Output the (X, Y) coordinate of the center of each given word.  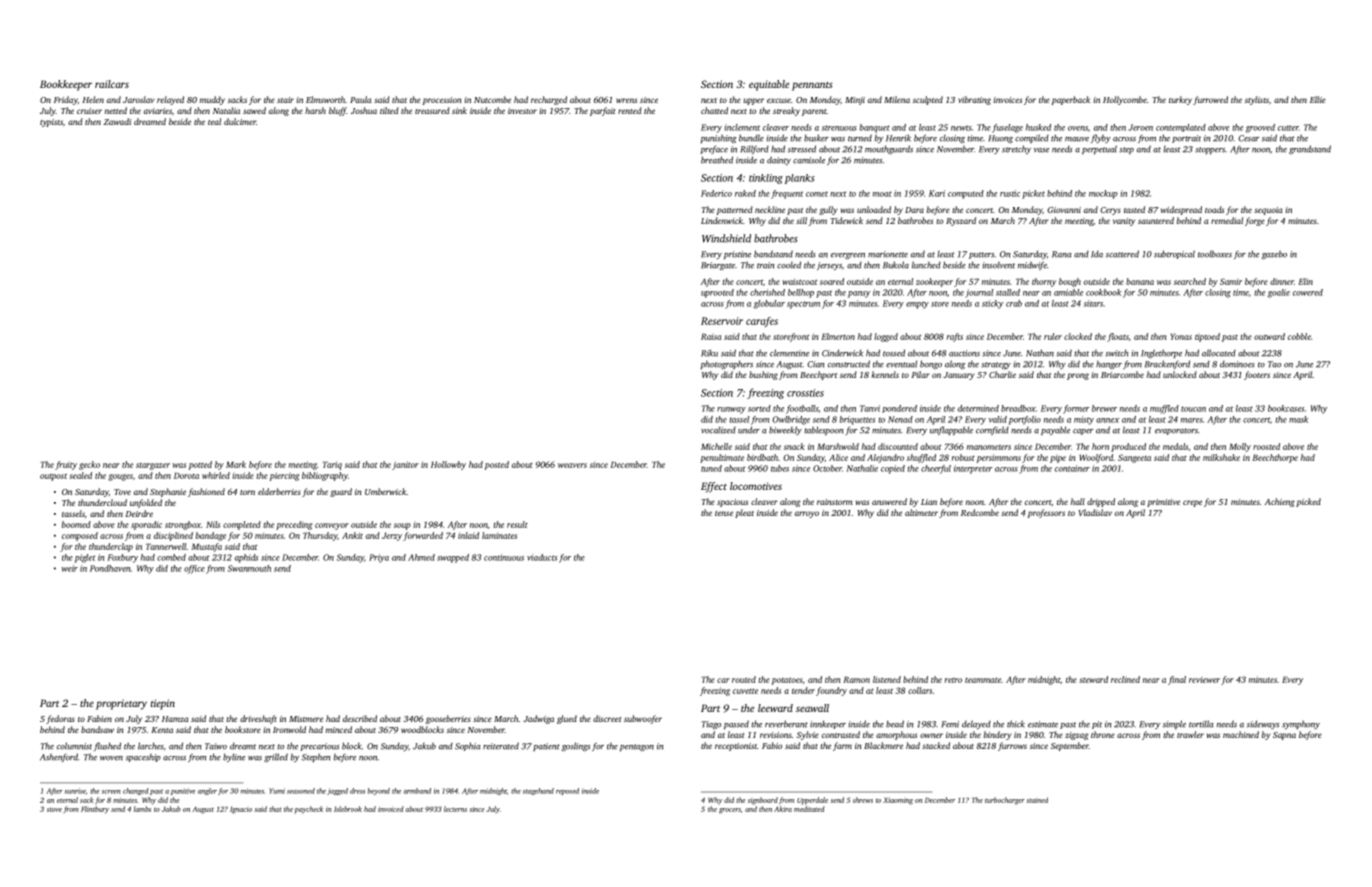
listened (887, 679)
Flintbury (95, 810)
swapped (453, 558)
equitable (769, 85)
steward (1093, 679)
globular (769, 304)
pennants (812, 86)
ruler (1053, 336)
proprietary (121, 704)
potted (200, 465)
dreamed (150, 121)
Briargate (718, 266)
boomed (76, 524)
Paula (360, 99)
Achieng (1280, 502)
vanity (1124, 222)
